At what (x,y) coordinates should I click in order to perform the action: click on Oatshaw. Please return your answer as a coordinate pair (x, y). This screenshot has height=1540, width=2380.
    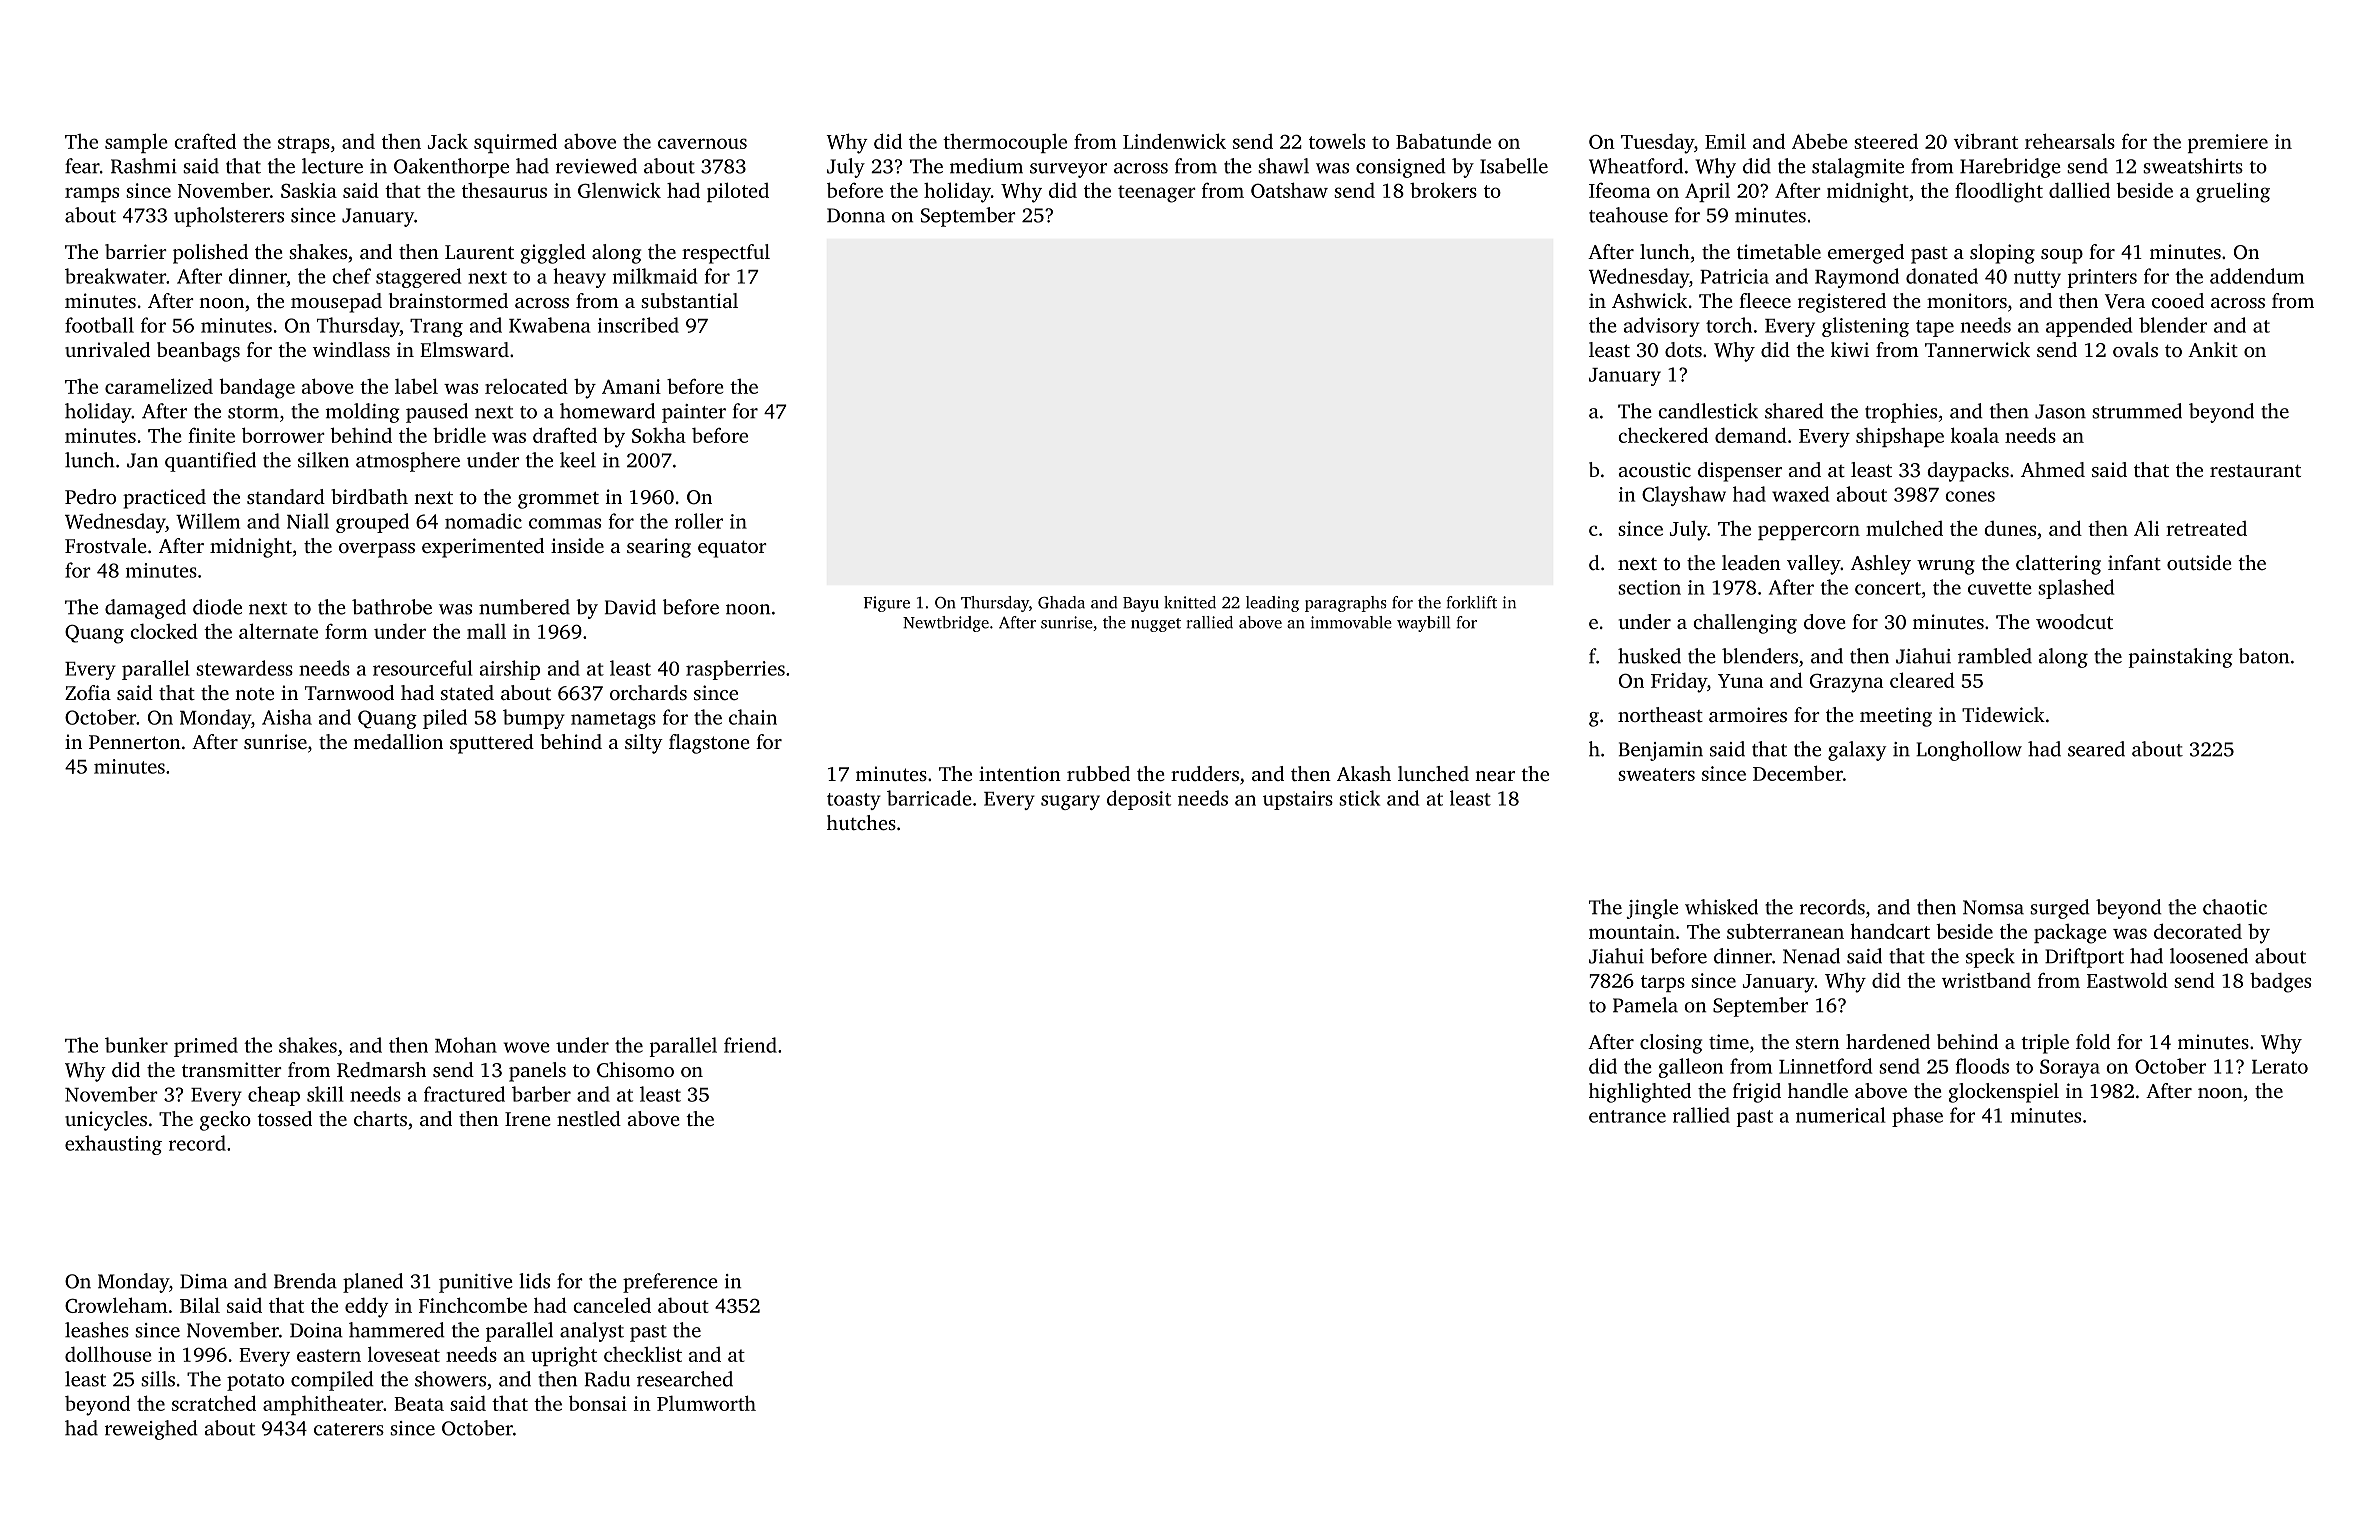
    Looking at the image, I should click on (1289, 190).
